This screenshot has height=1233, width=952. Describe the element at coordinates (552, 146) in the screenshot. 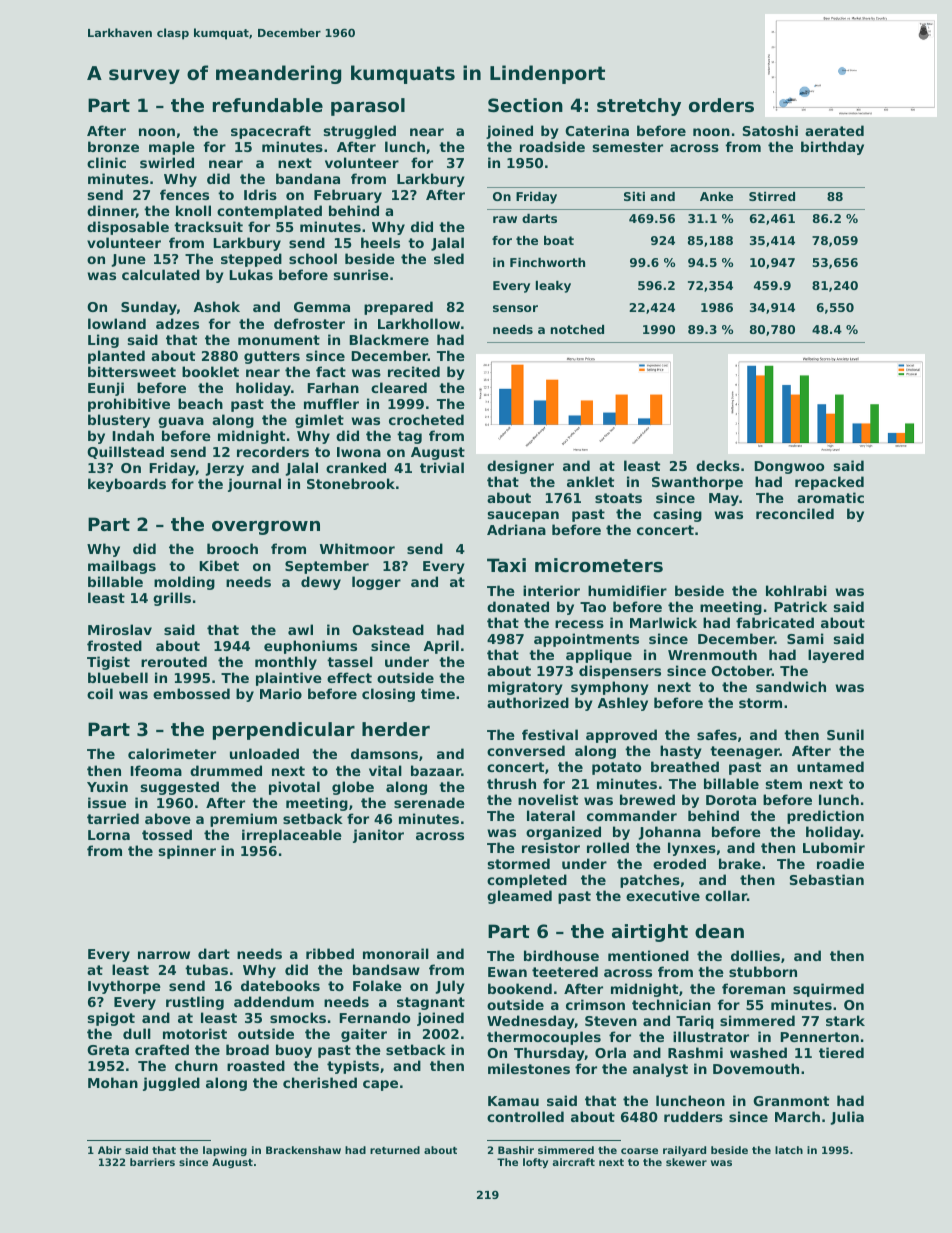

I see `roadside` at that location.
